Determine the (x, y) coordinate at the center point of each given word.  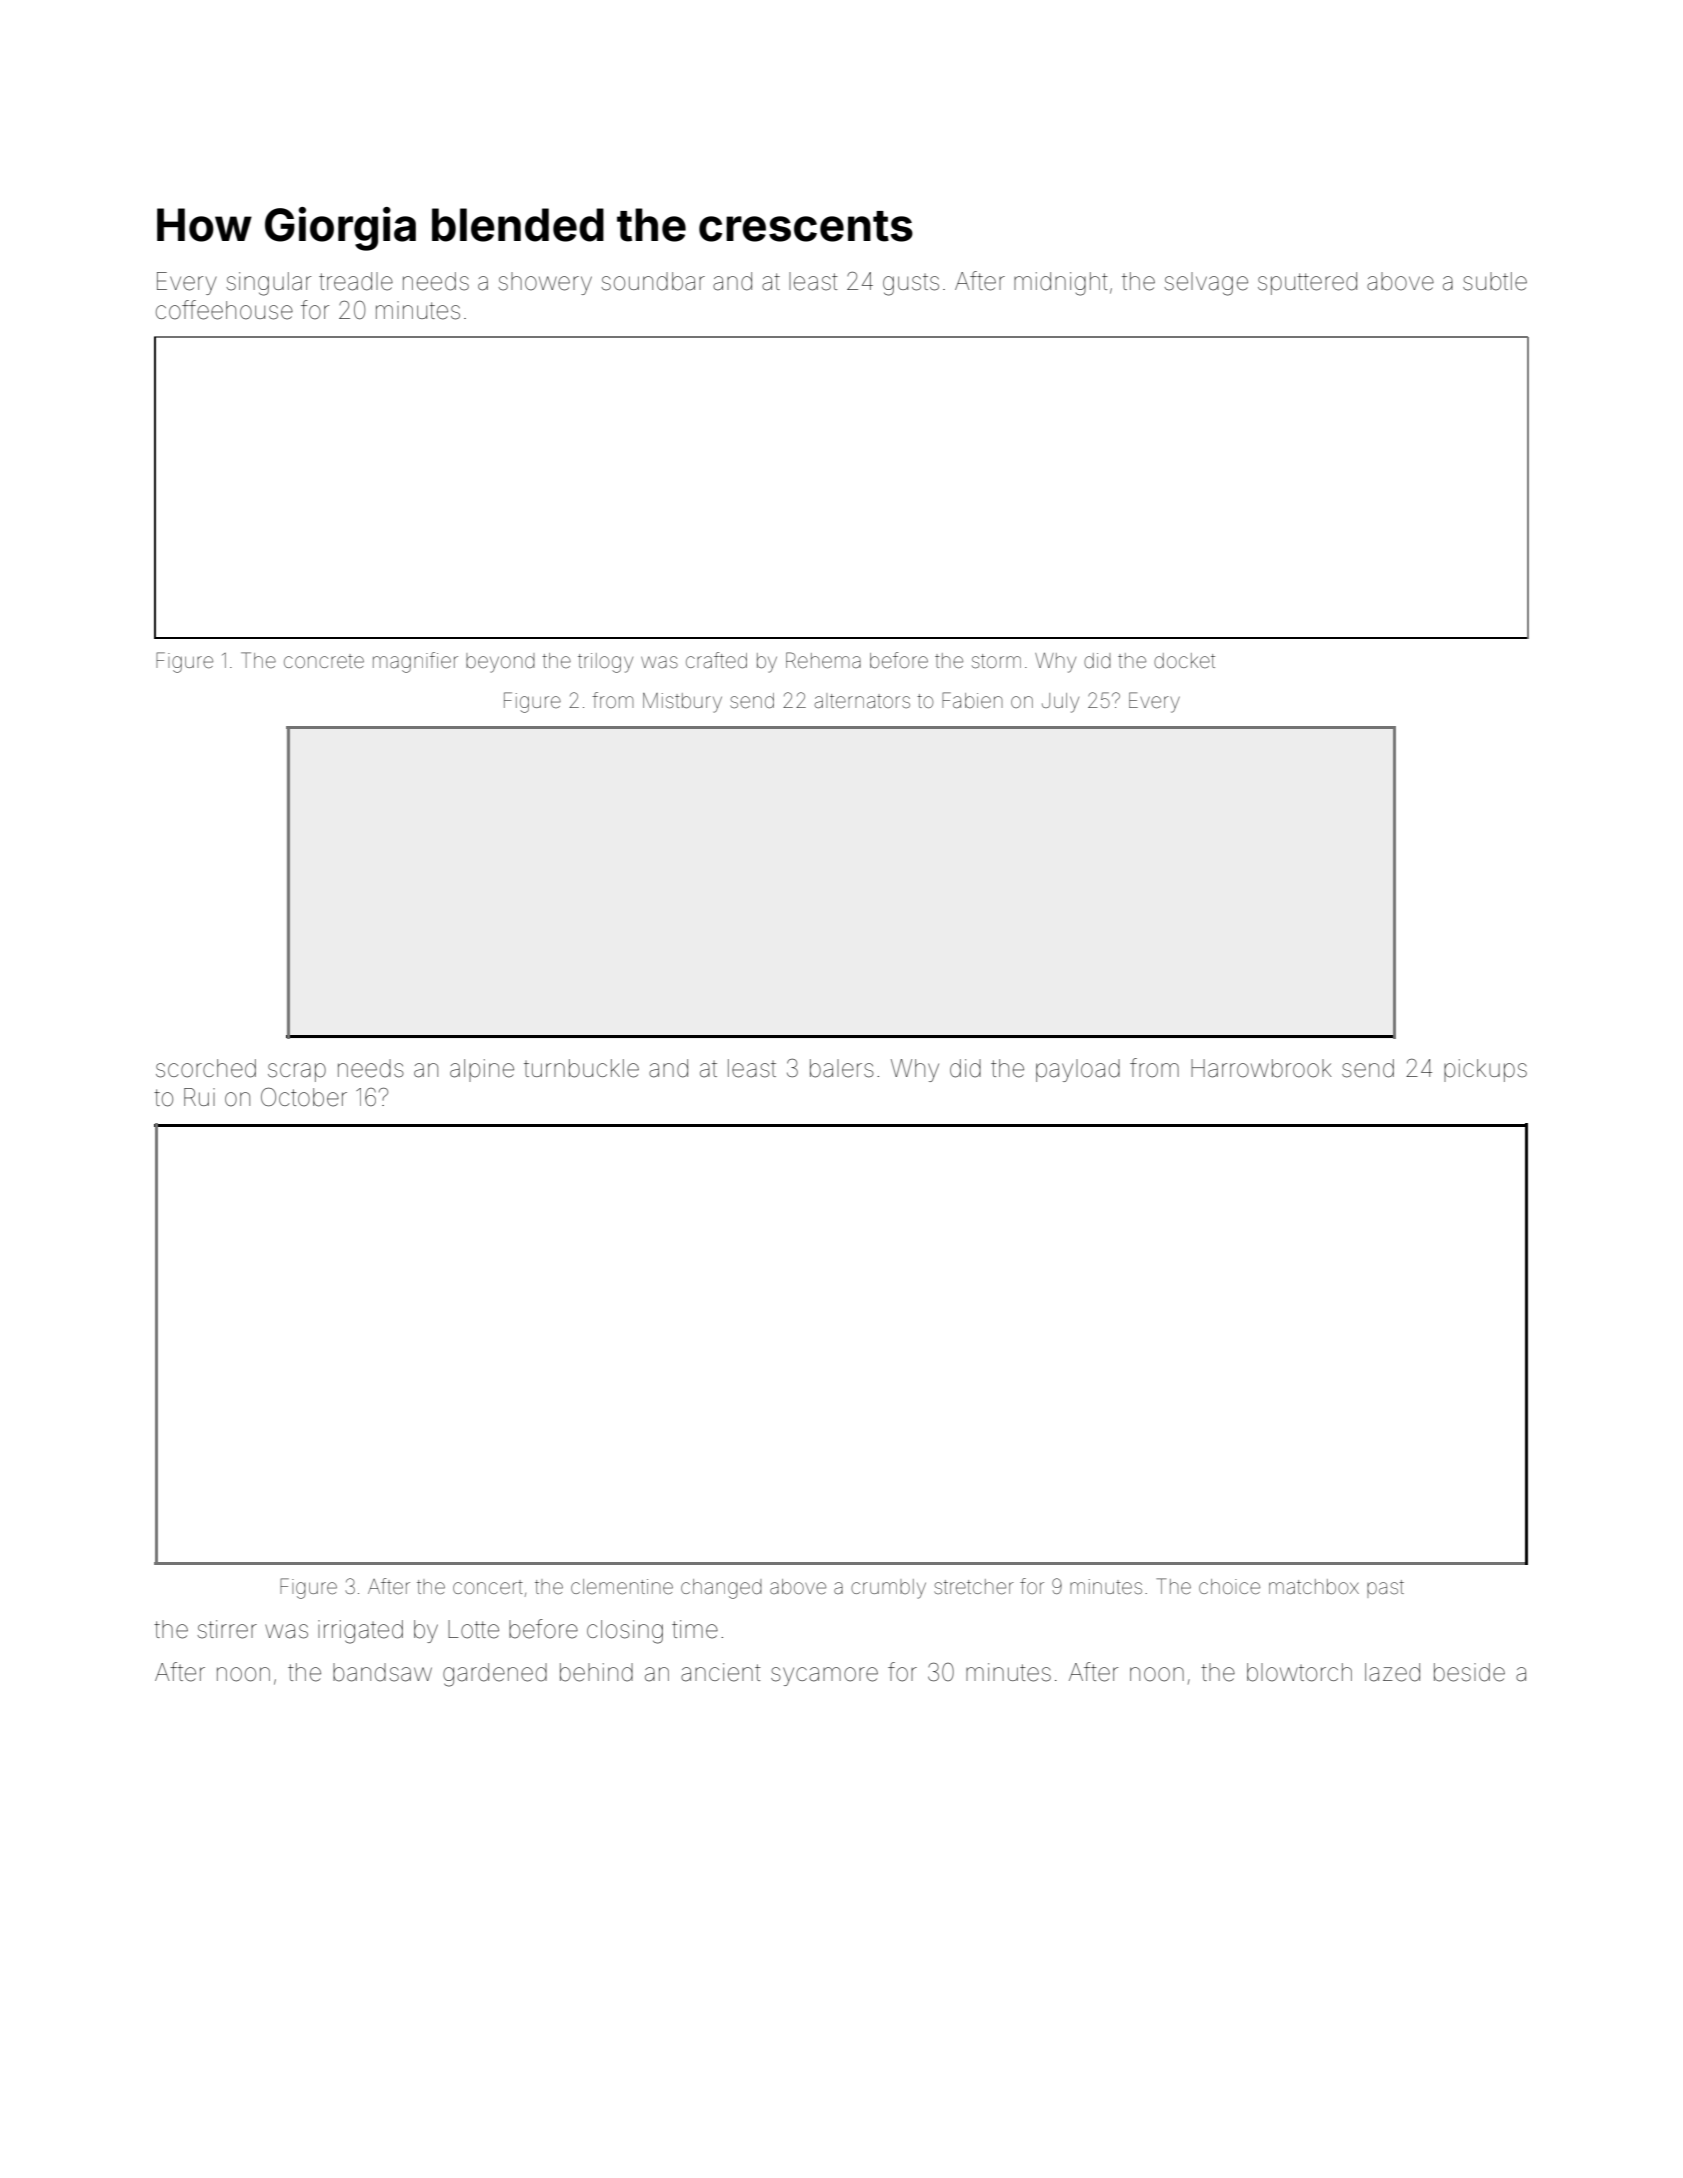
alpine (482, 1070)
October (304, 1097)
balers (842, 1068)
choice (1229, 1587)
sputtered (1307, 283)
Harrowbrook (1261, 1068)
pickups (1485, 1070)
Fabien (972, 700)
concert (488, 1587)
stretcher (974, 1587)
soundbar (653, 281)
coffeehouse (224, 310)
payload (1078, 1070)
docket (1184, 660)
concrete (324, 661)
